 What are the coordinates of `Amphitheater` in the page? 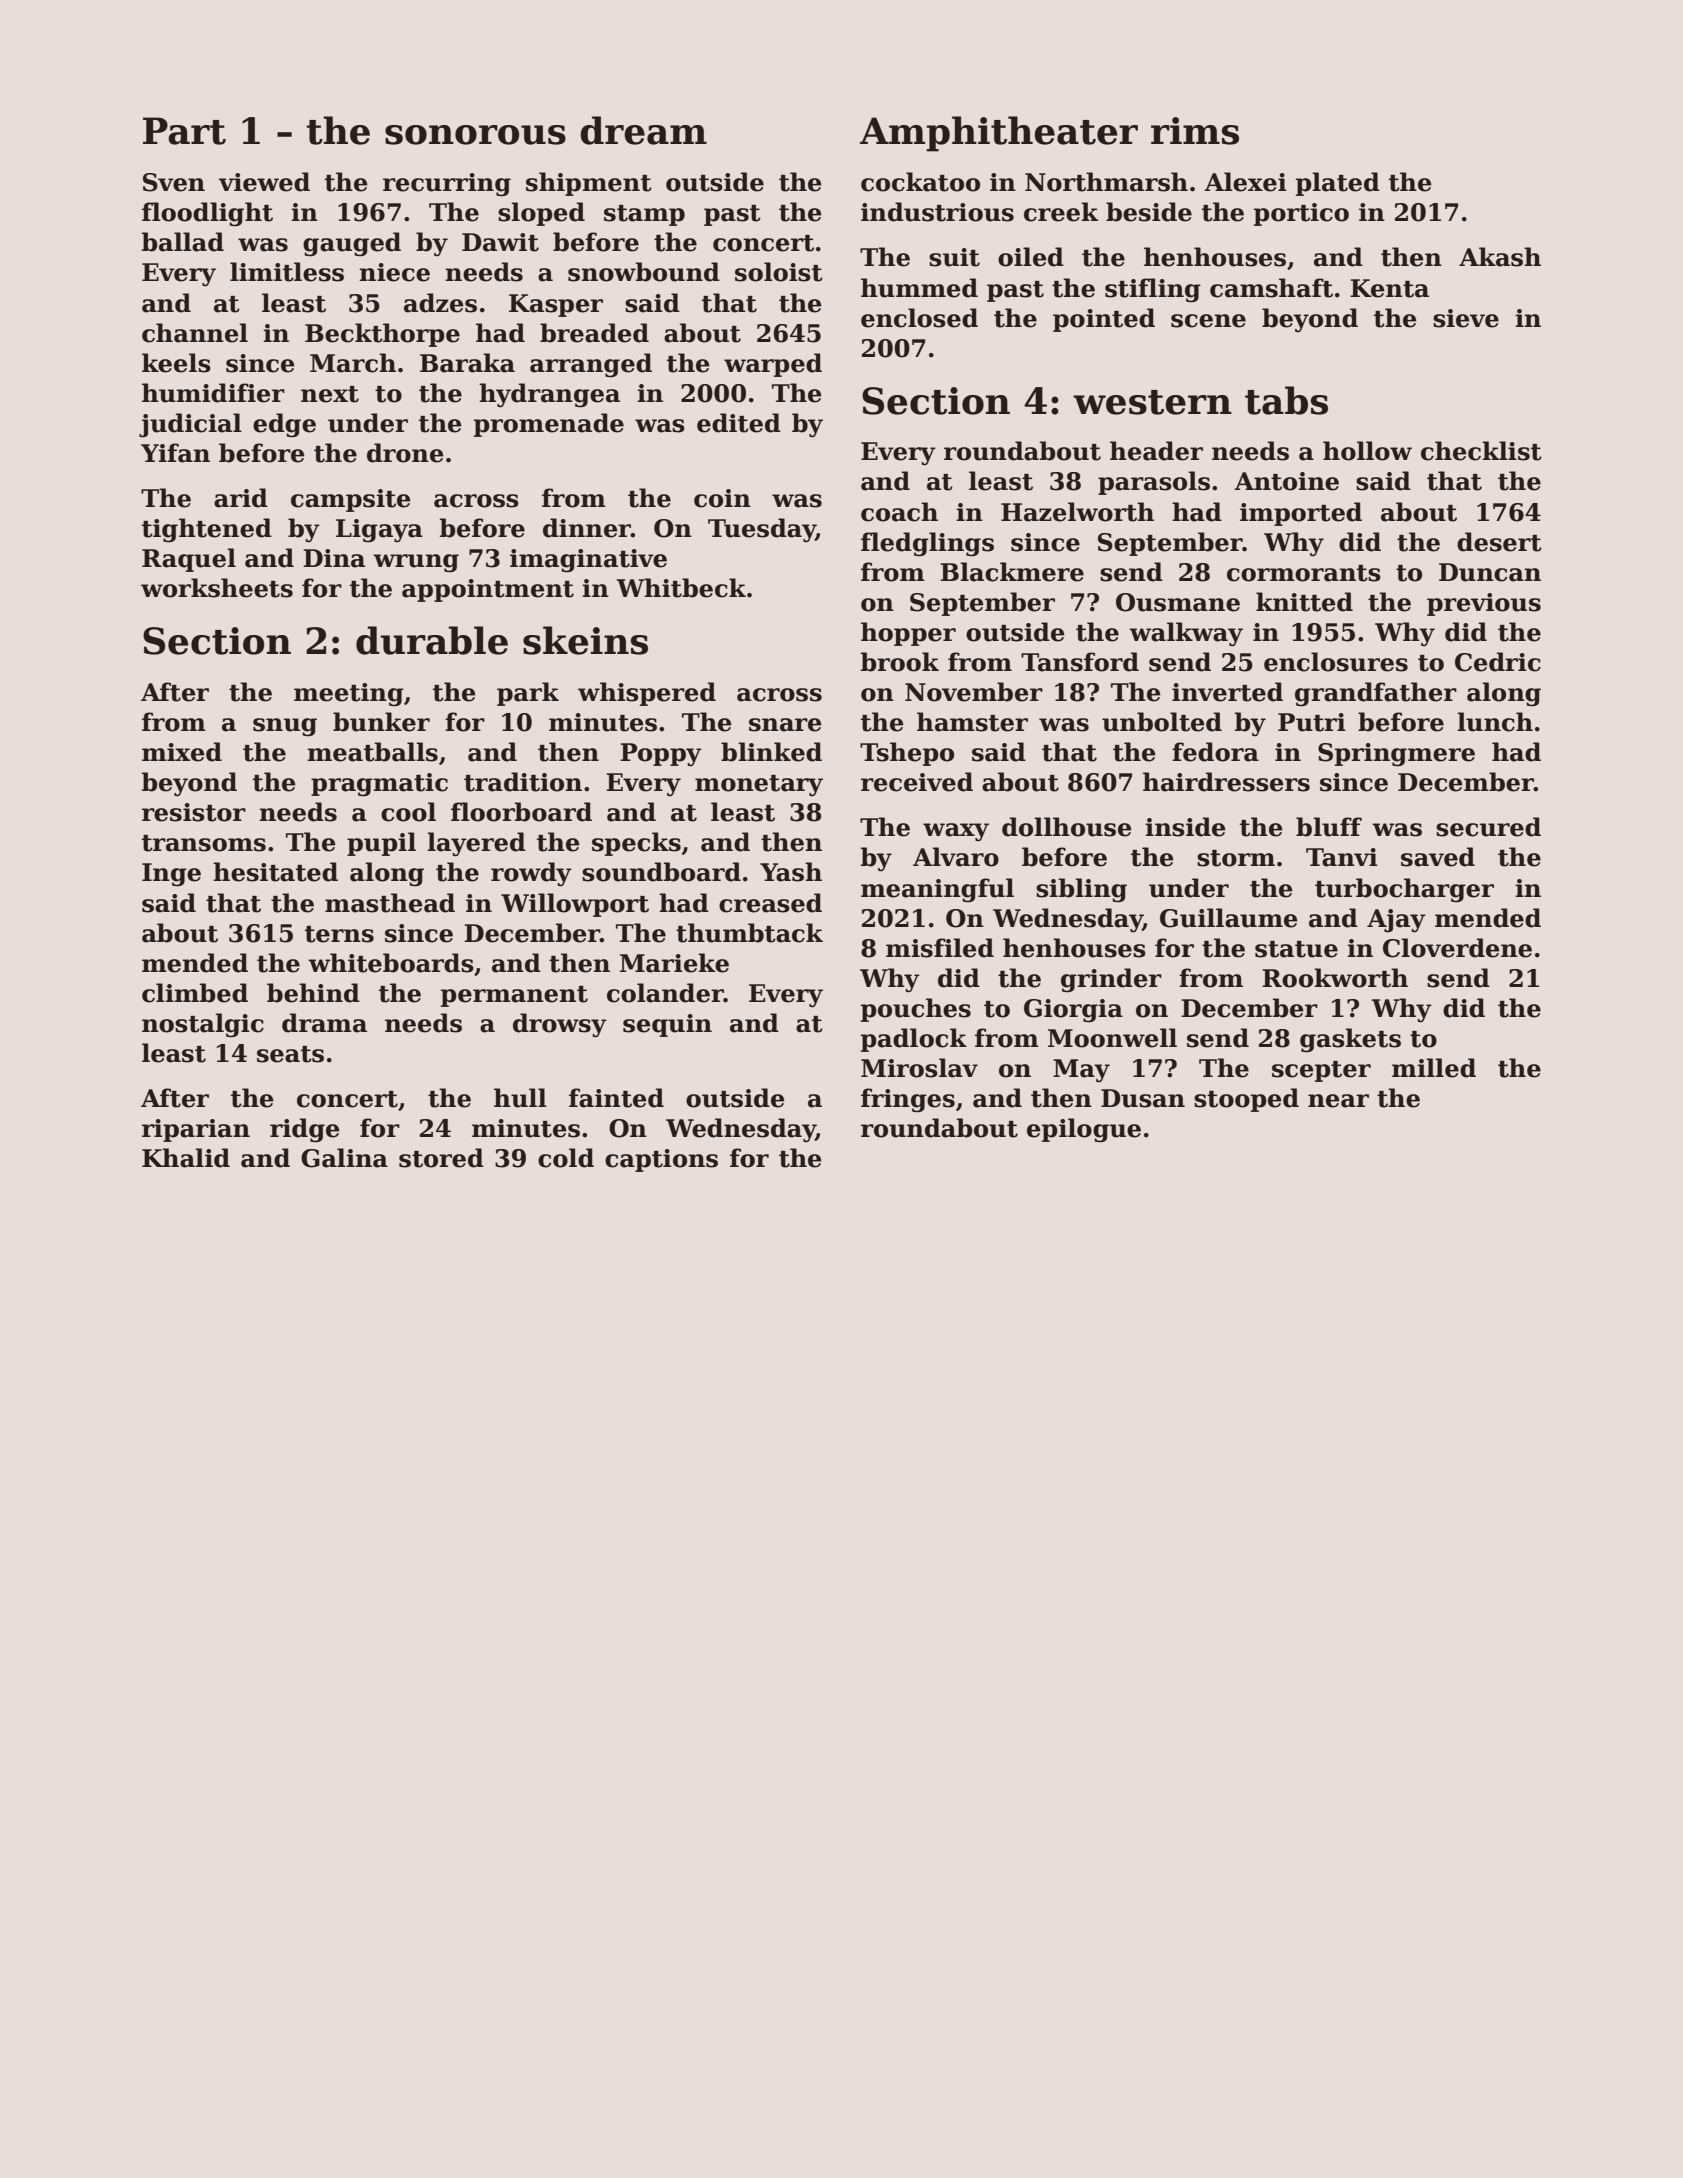 It's located at (999, 134).
